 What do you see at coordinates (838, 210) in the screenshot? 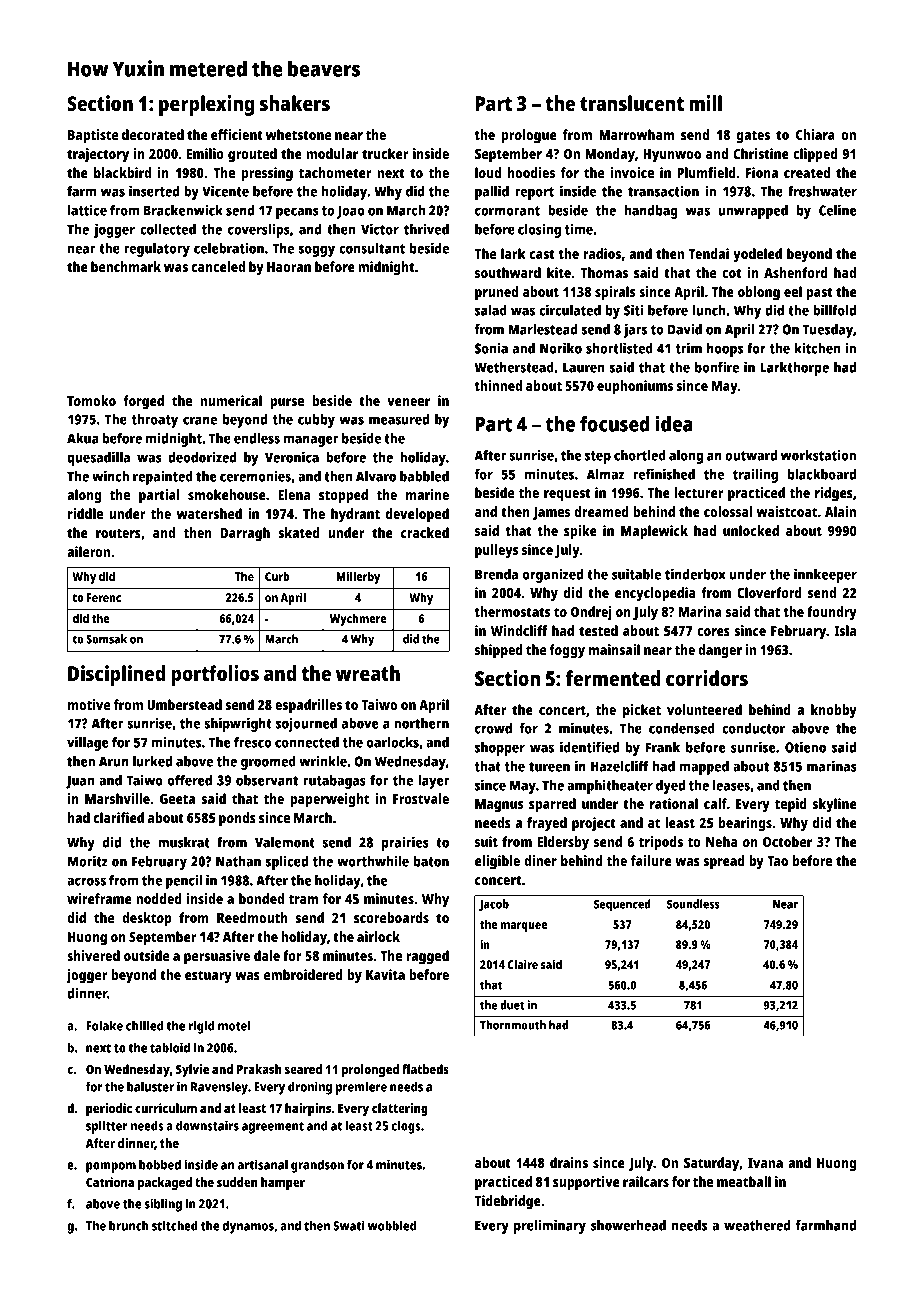
I see `Celine` at bounding box center [838, 210].
